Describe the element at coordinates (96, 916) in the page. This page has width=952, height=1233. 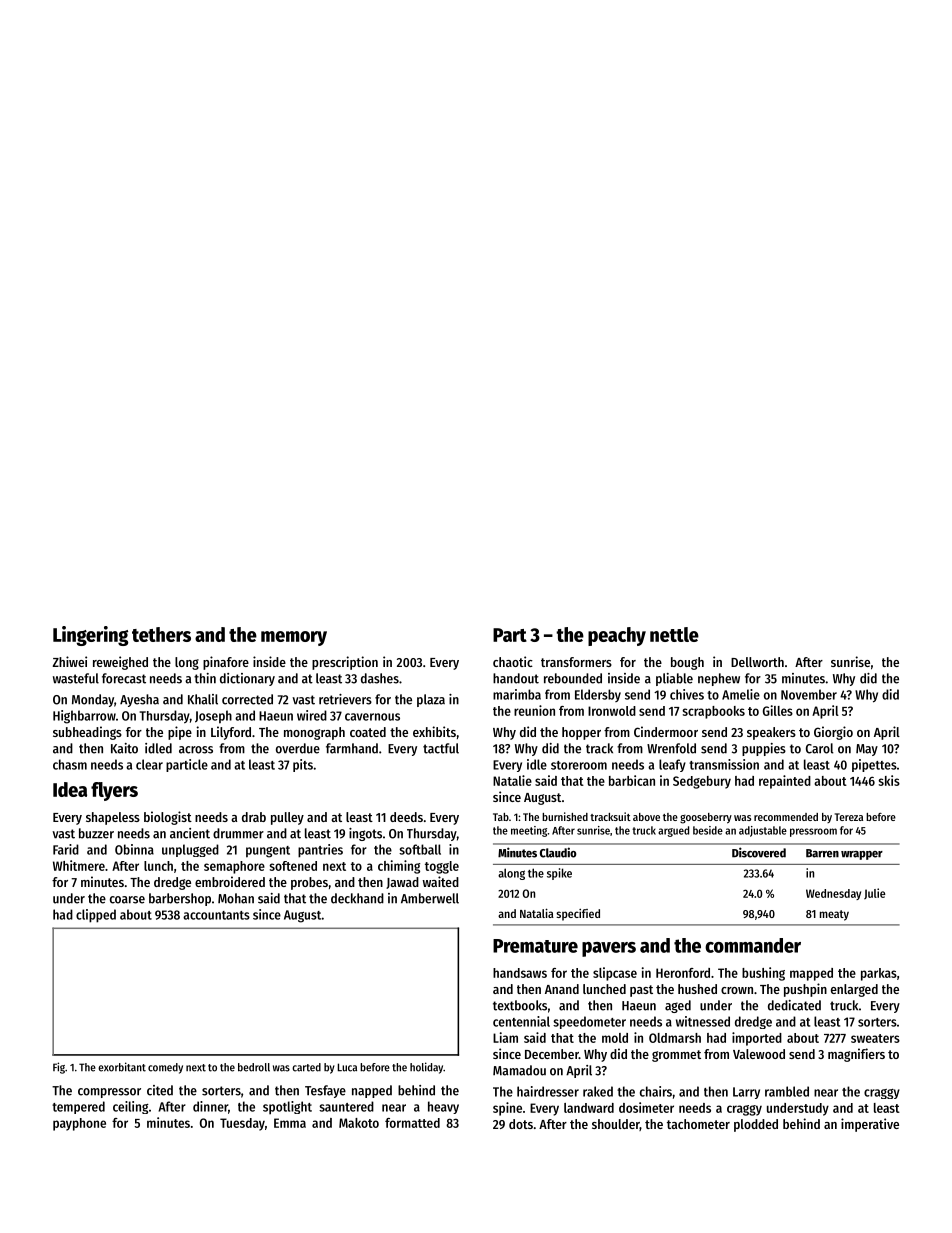
I see `clipped` at that location.
